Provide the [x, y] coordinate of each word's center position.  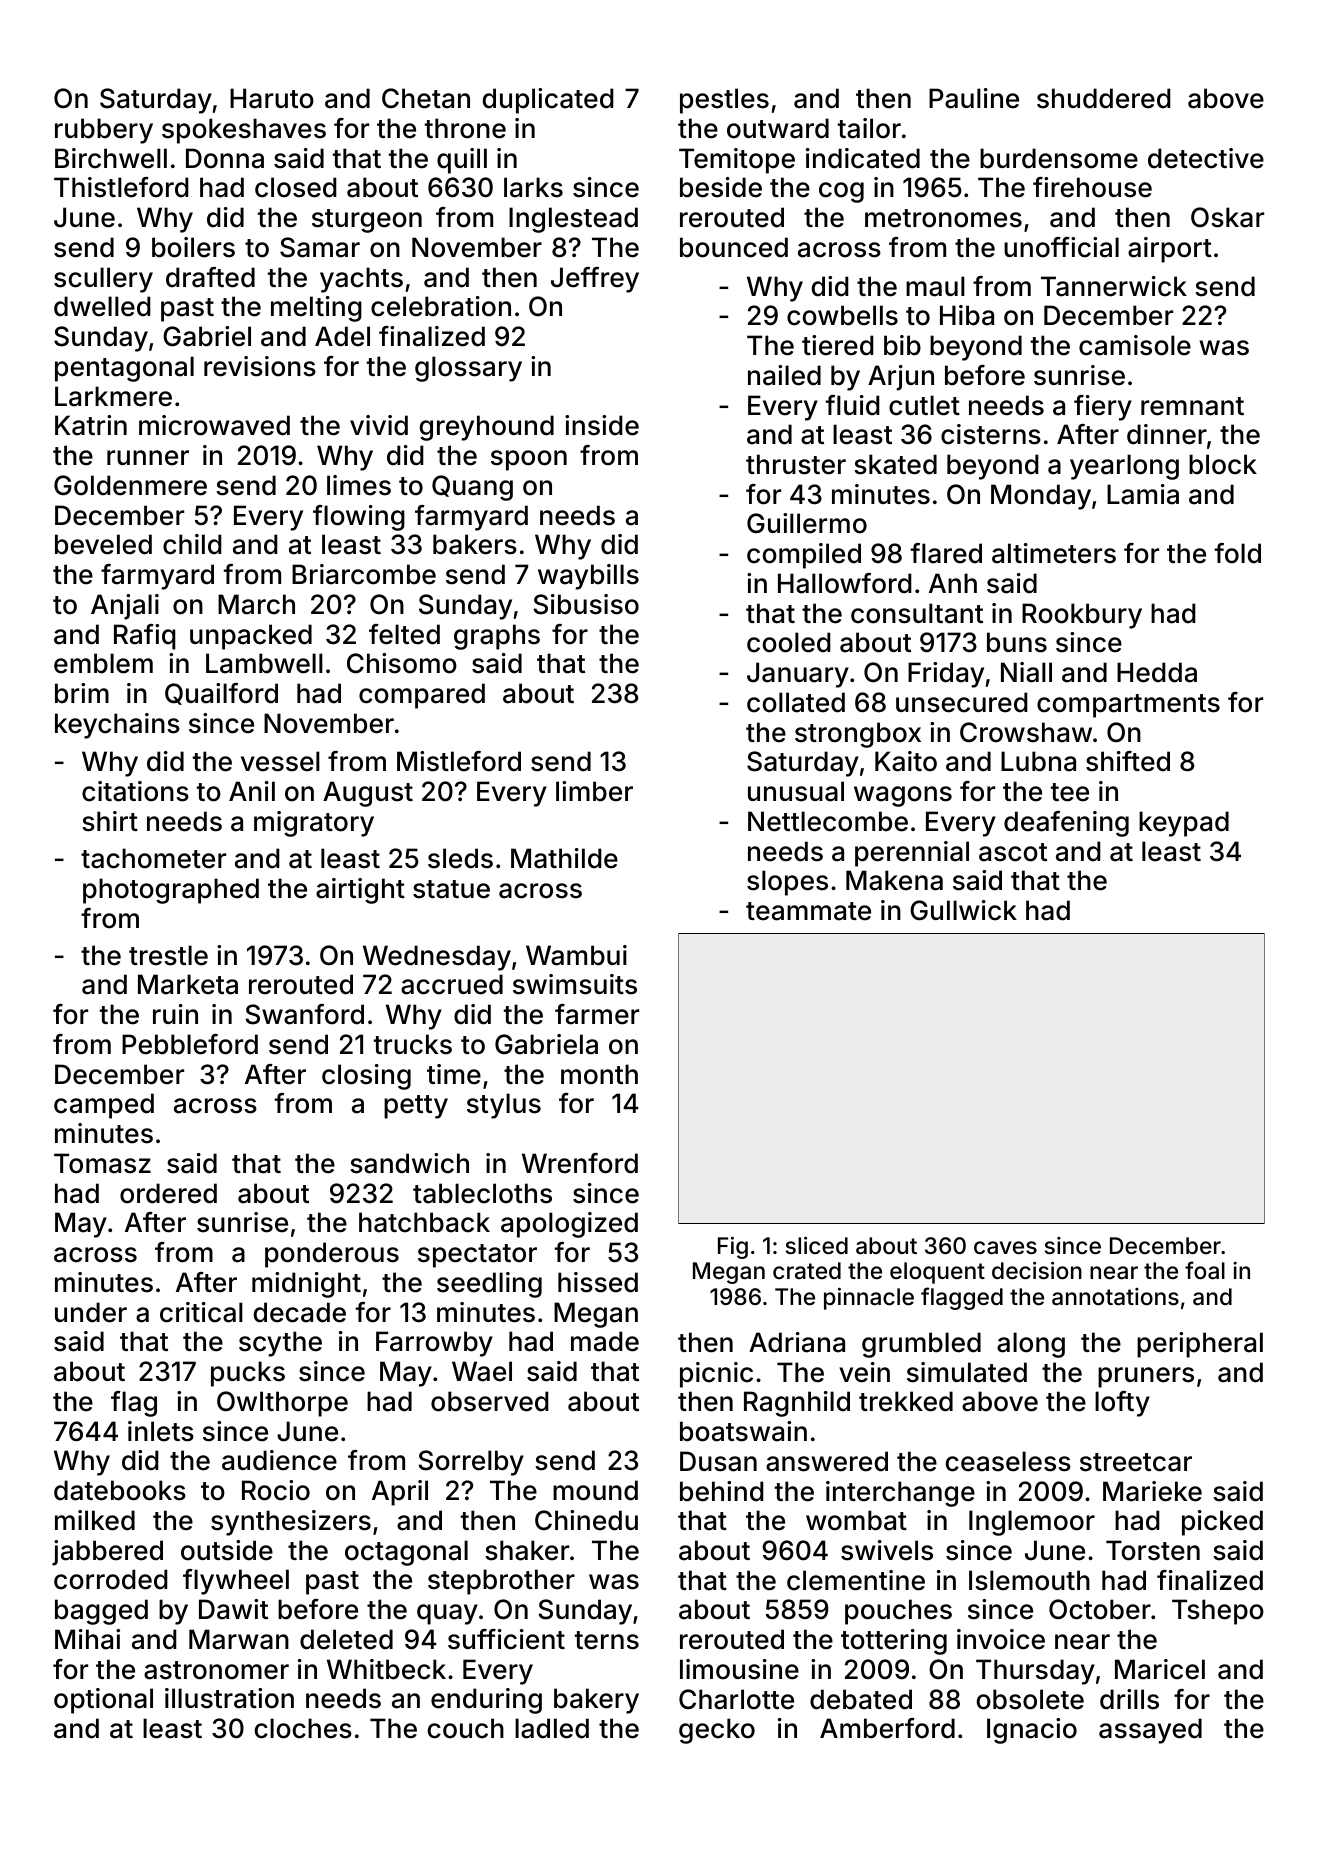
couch [466, 1728]
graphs [497, 637]
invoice [1001, 1639]
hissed [598, 1282]
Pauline [974, 98]
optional [103, 1701]
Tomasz [102, 1163]
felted [404, 634]
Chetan [426, 98]
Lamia [1143, 494]
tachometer [153, 858]
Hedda [1157, 672]
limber [594, 791]
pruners [1146, 1377]
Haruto [272, 98]
